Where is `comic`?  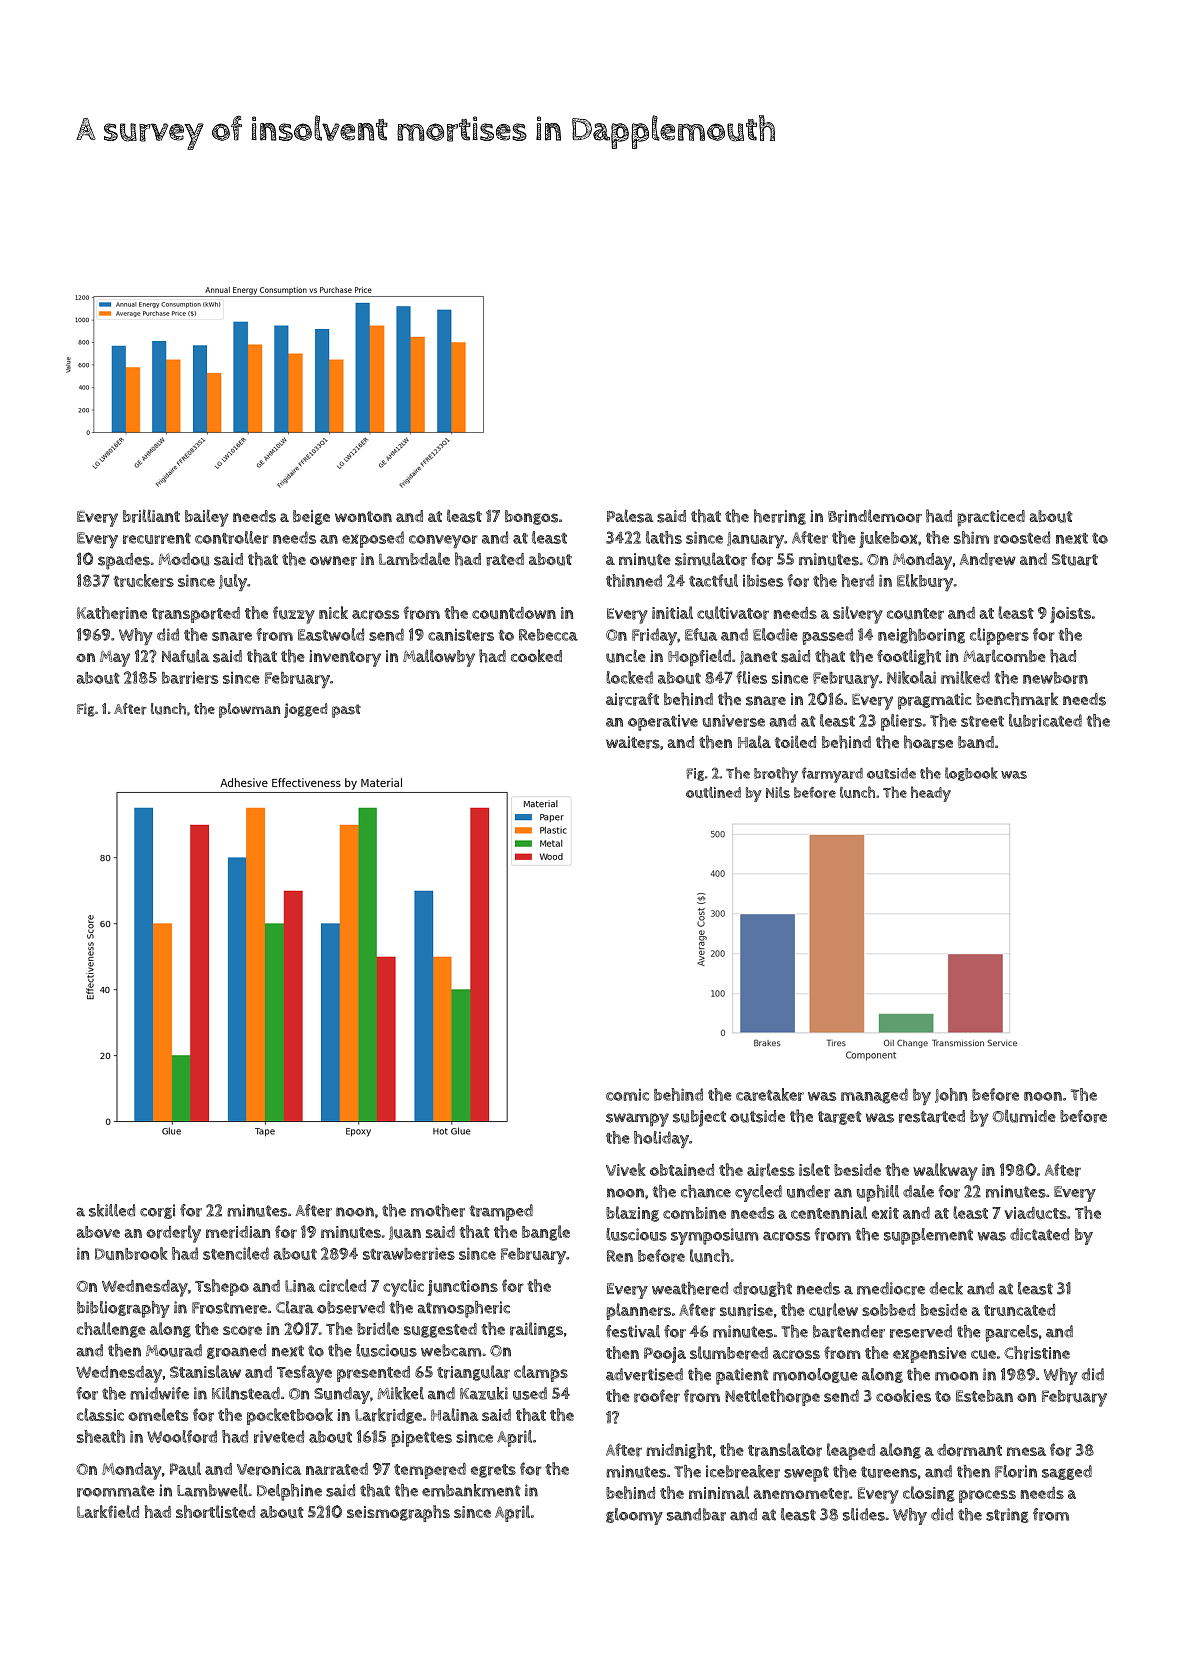
comic is located at coordinates (627, 1094).
